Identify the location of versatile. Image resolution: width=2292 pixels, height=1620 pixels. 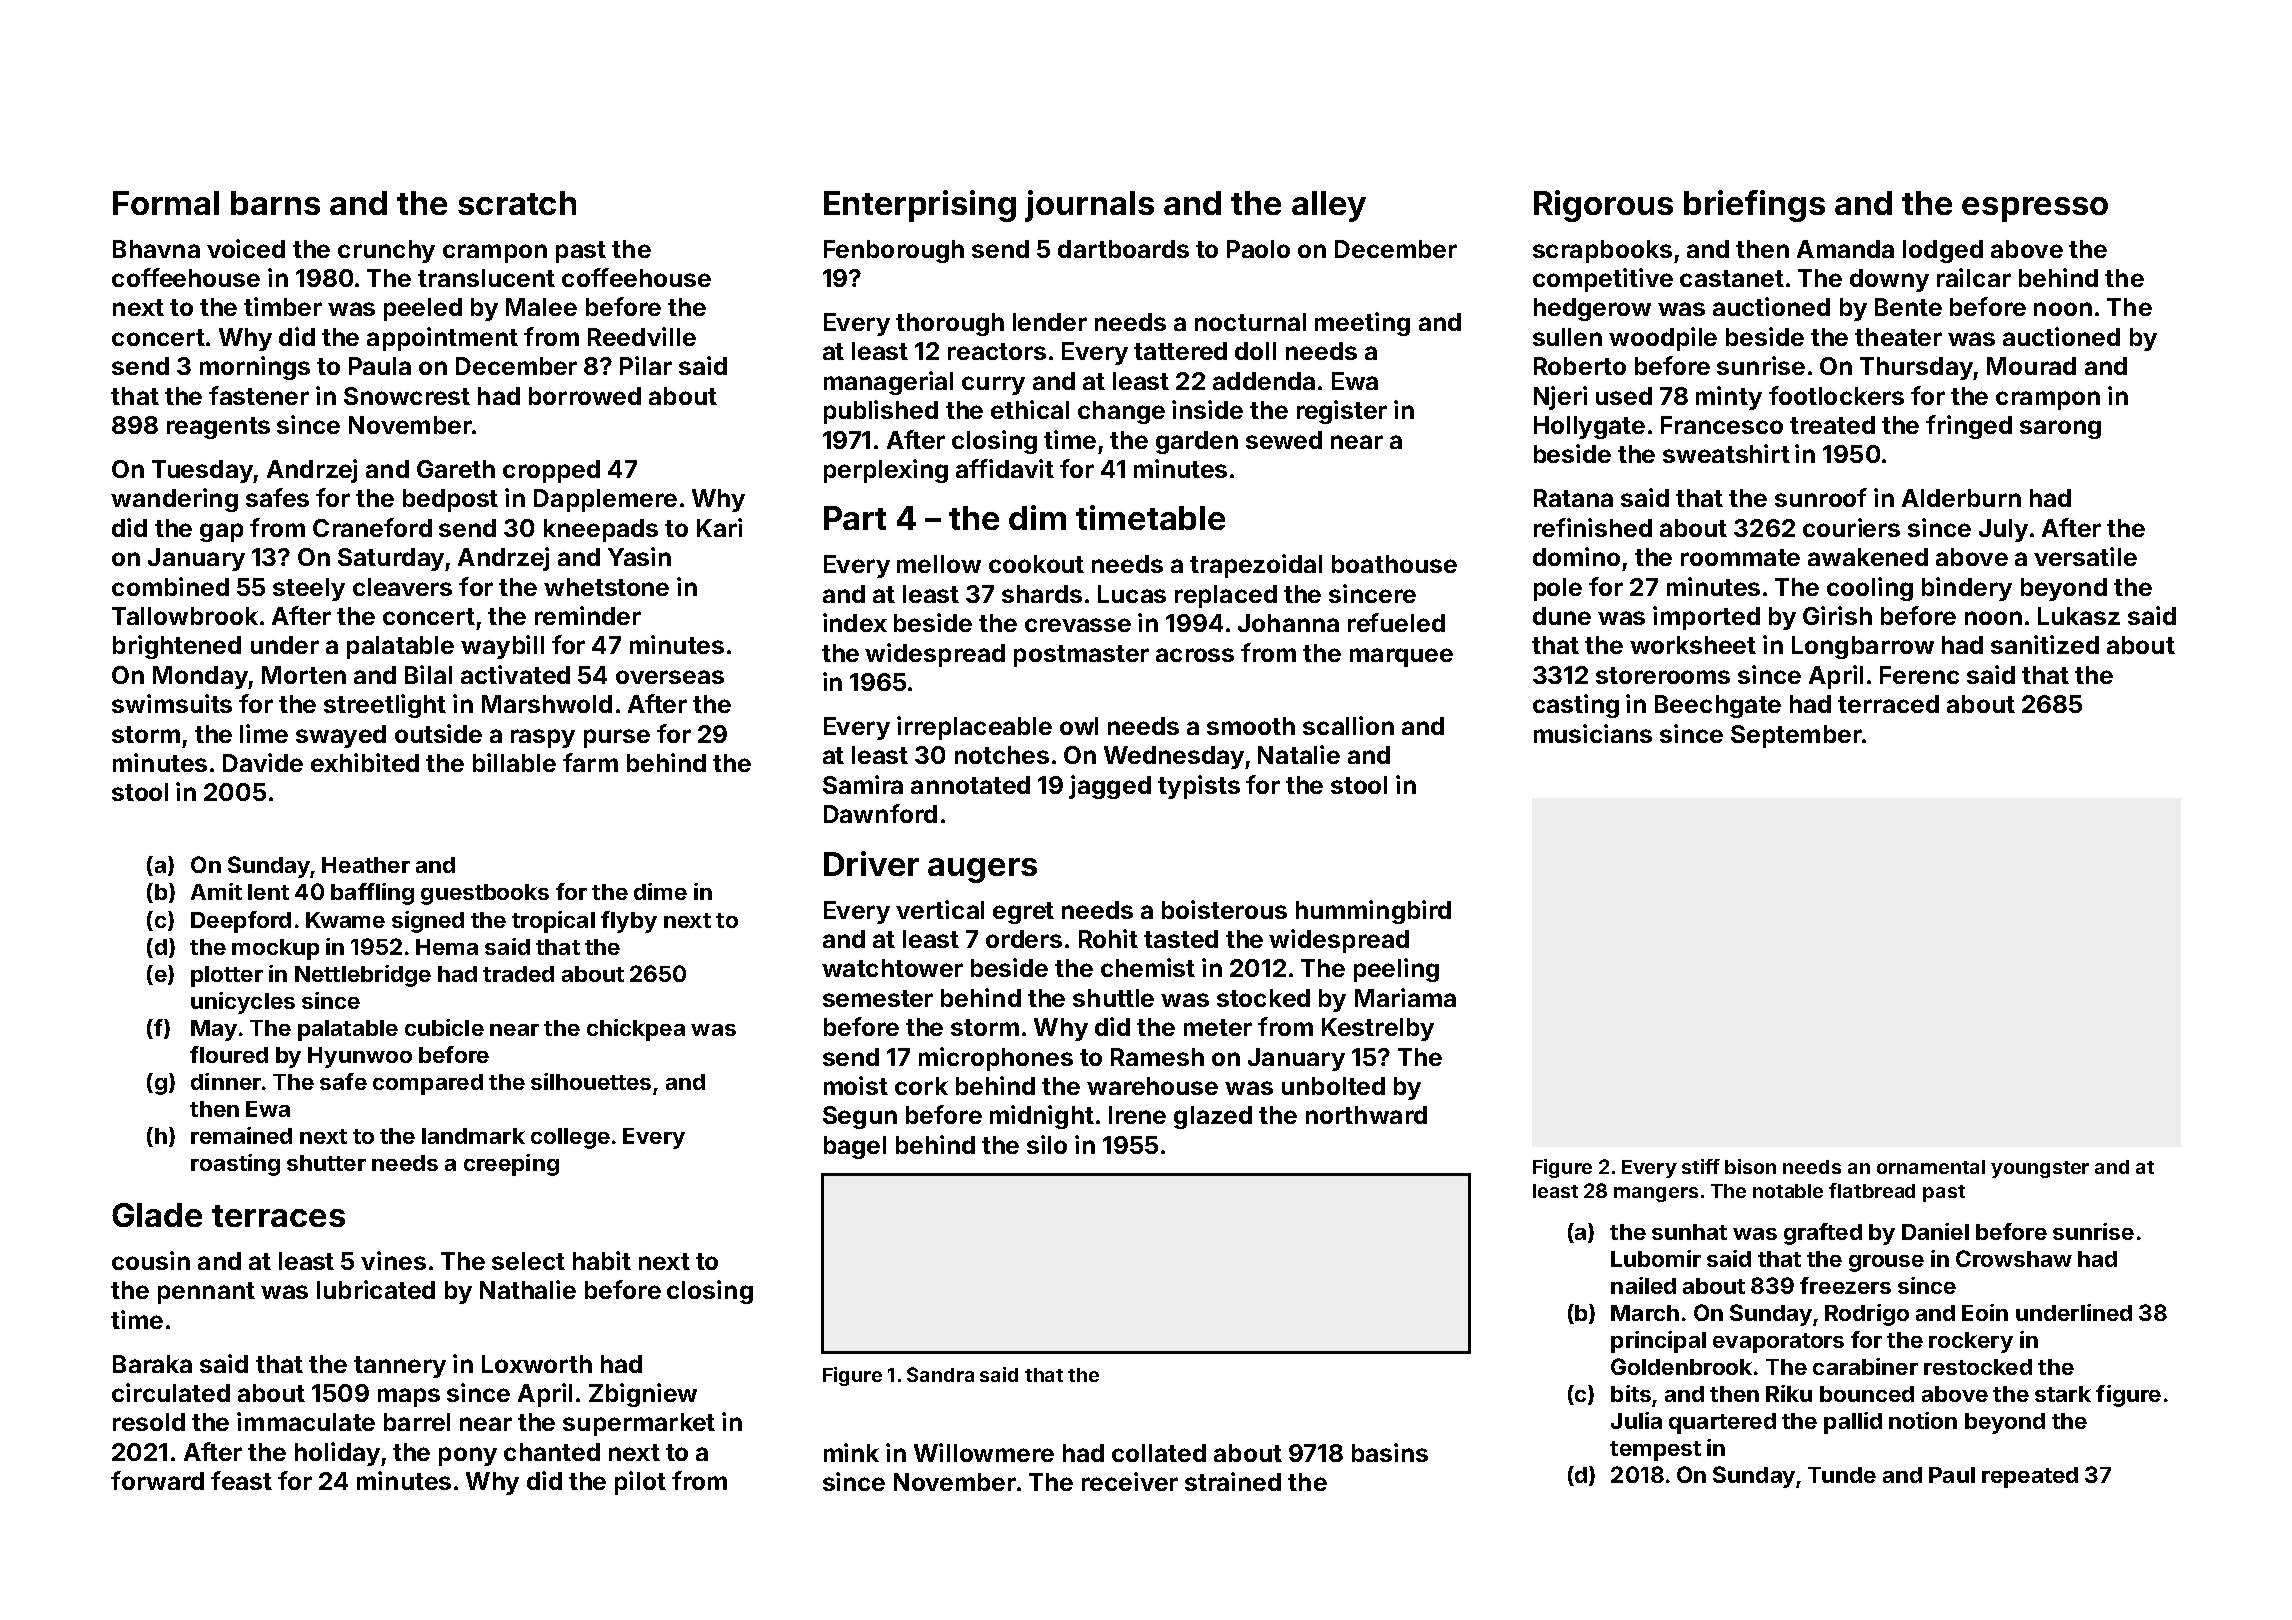
(2085, 556).
